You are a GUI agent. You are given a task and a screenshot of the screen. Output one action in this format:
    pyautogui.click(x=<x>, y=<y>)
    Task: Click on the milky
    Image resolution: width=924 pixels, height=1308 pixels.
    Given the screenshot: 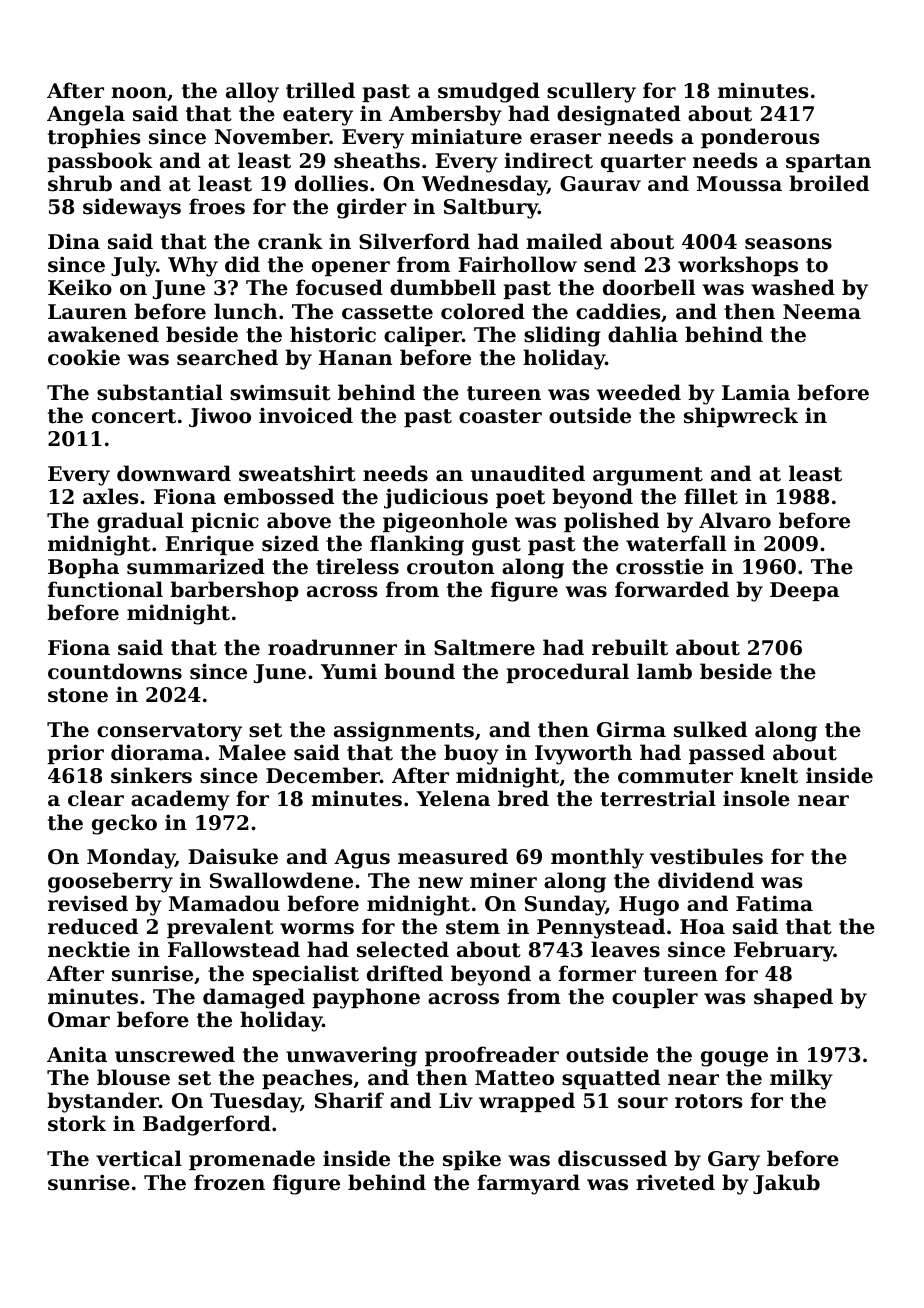 What is the action you would take?
    pyautogui.click(x=801, y=1079)
